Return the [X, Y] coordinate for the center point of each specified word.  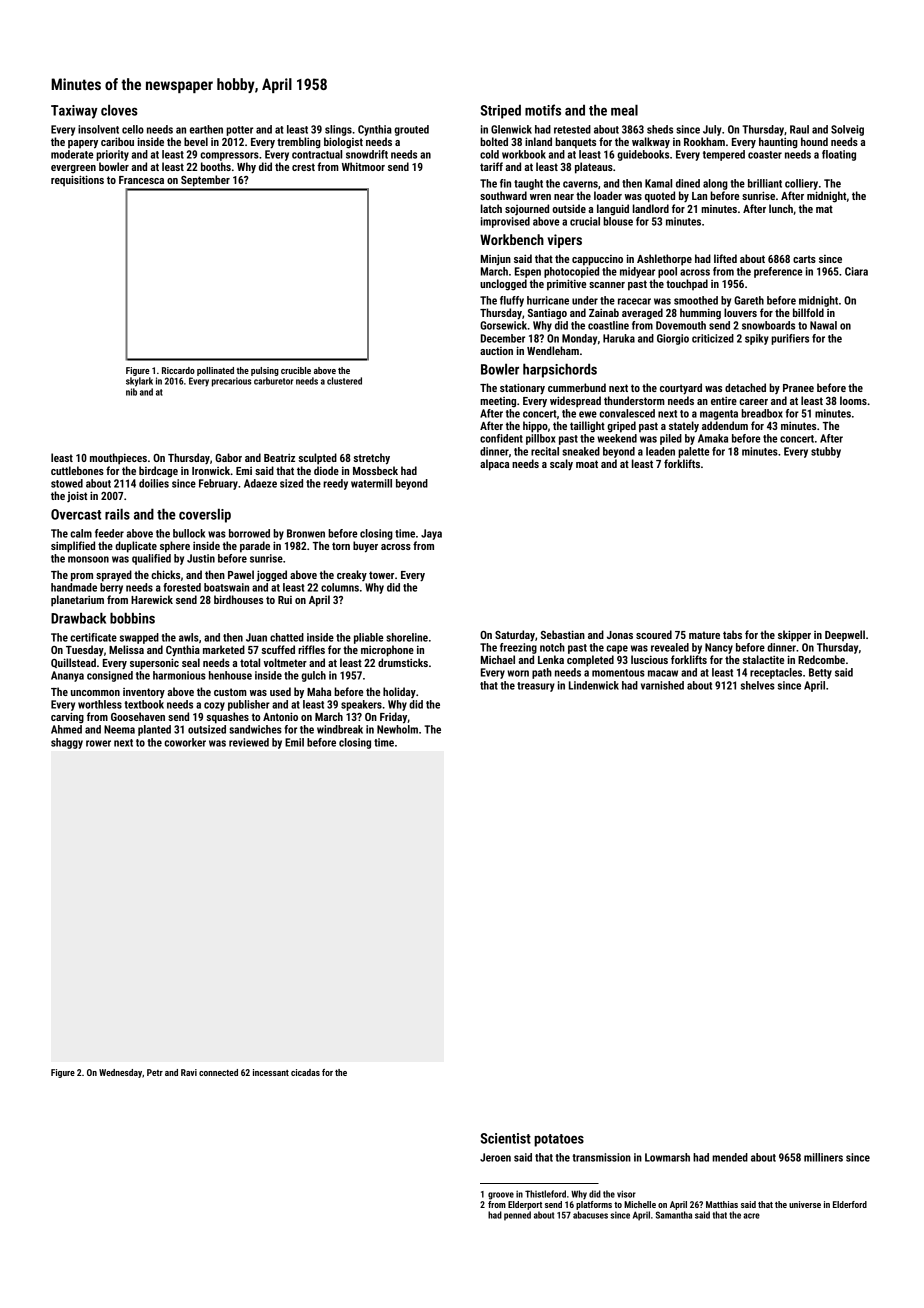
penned [517, 1216]
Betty [820, 673]
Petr [155, 1072]
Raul [799, 129]
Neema [119, 729]
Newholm [397, 729]
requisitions [77, 181]
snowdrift [367, 154]
